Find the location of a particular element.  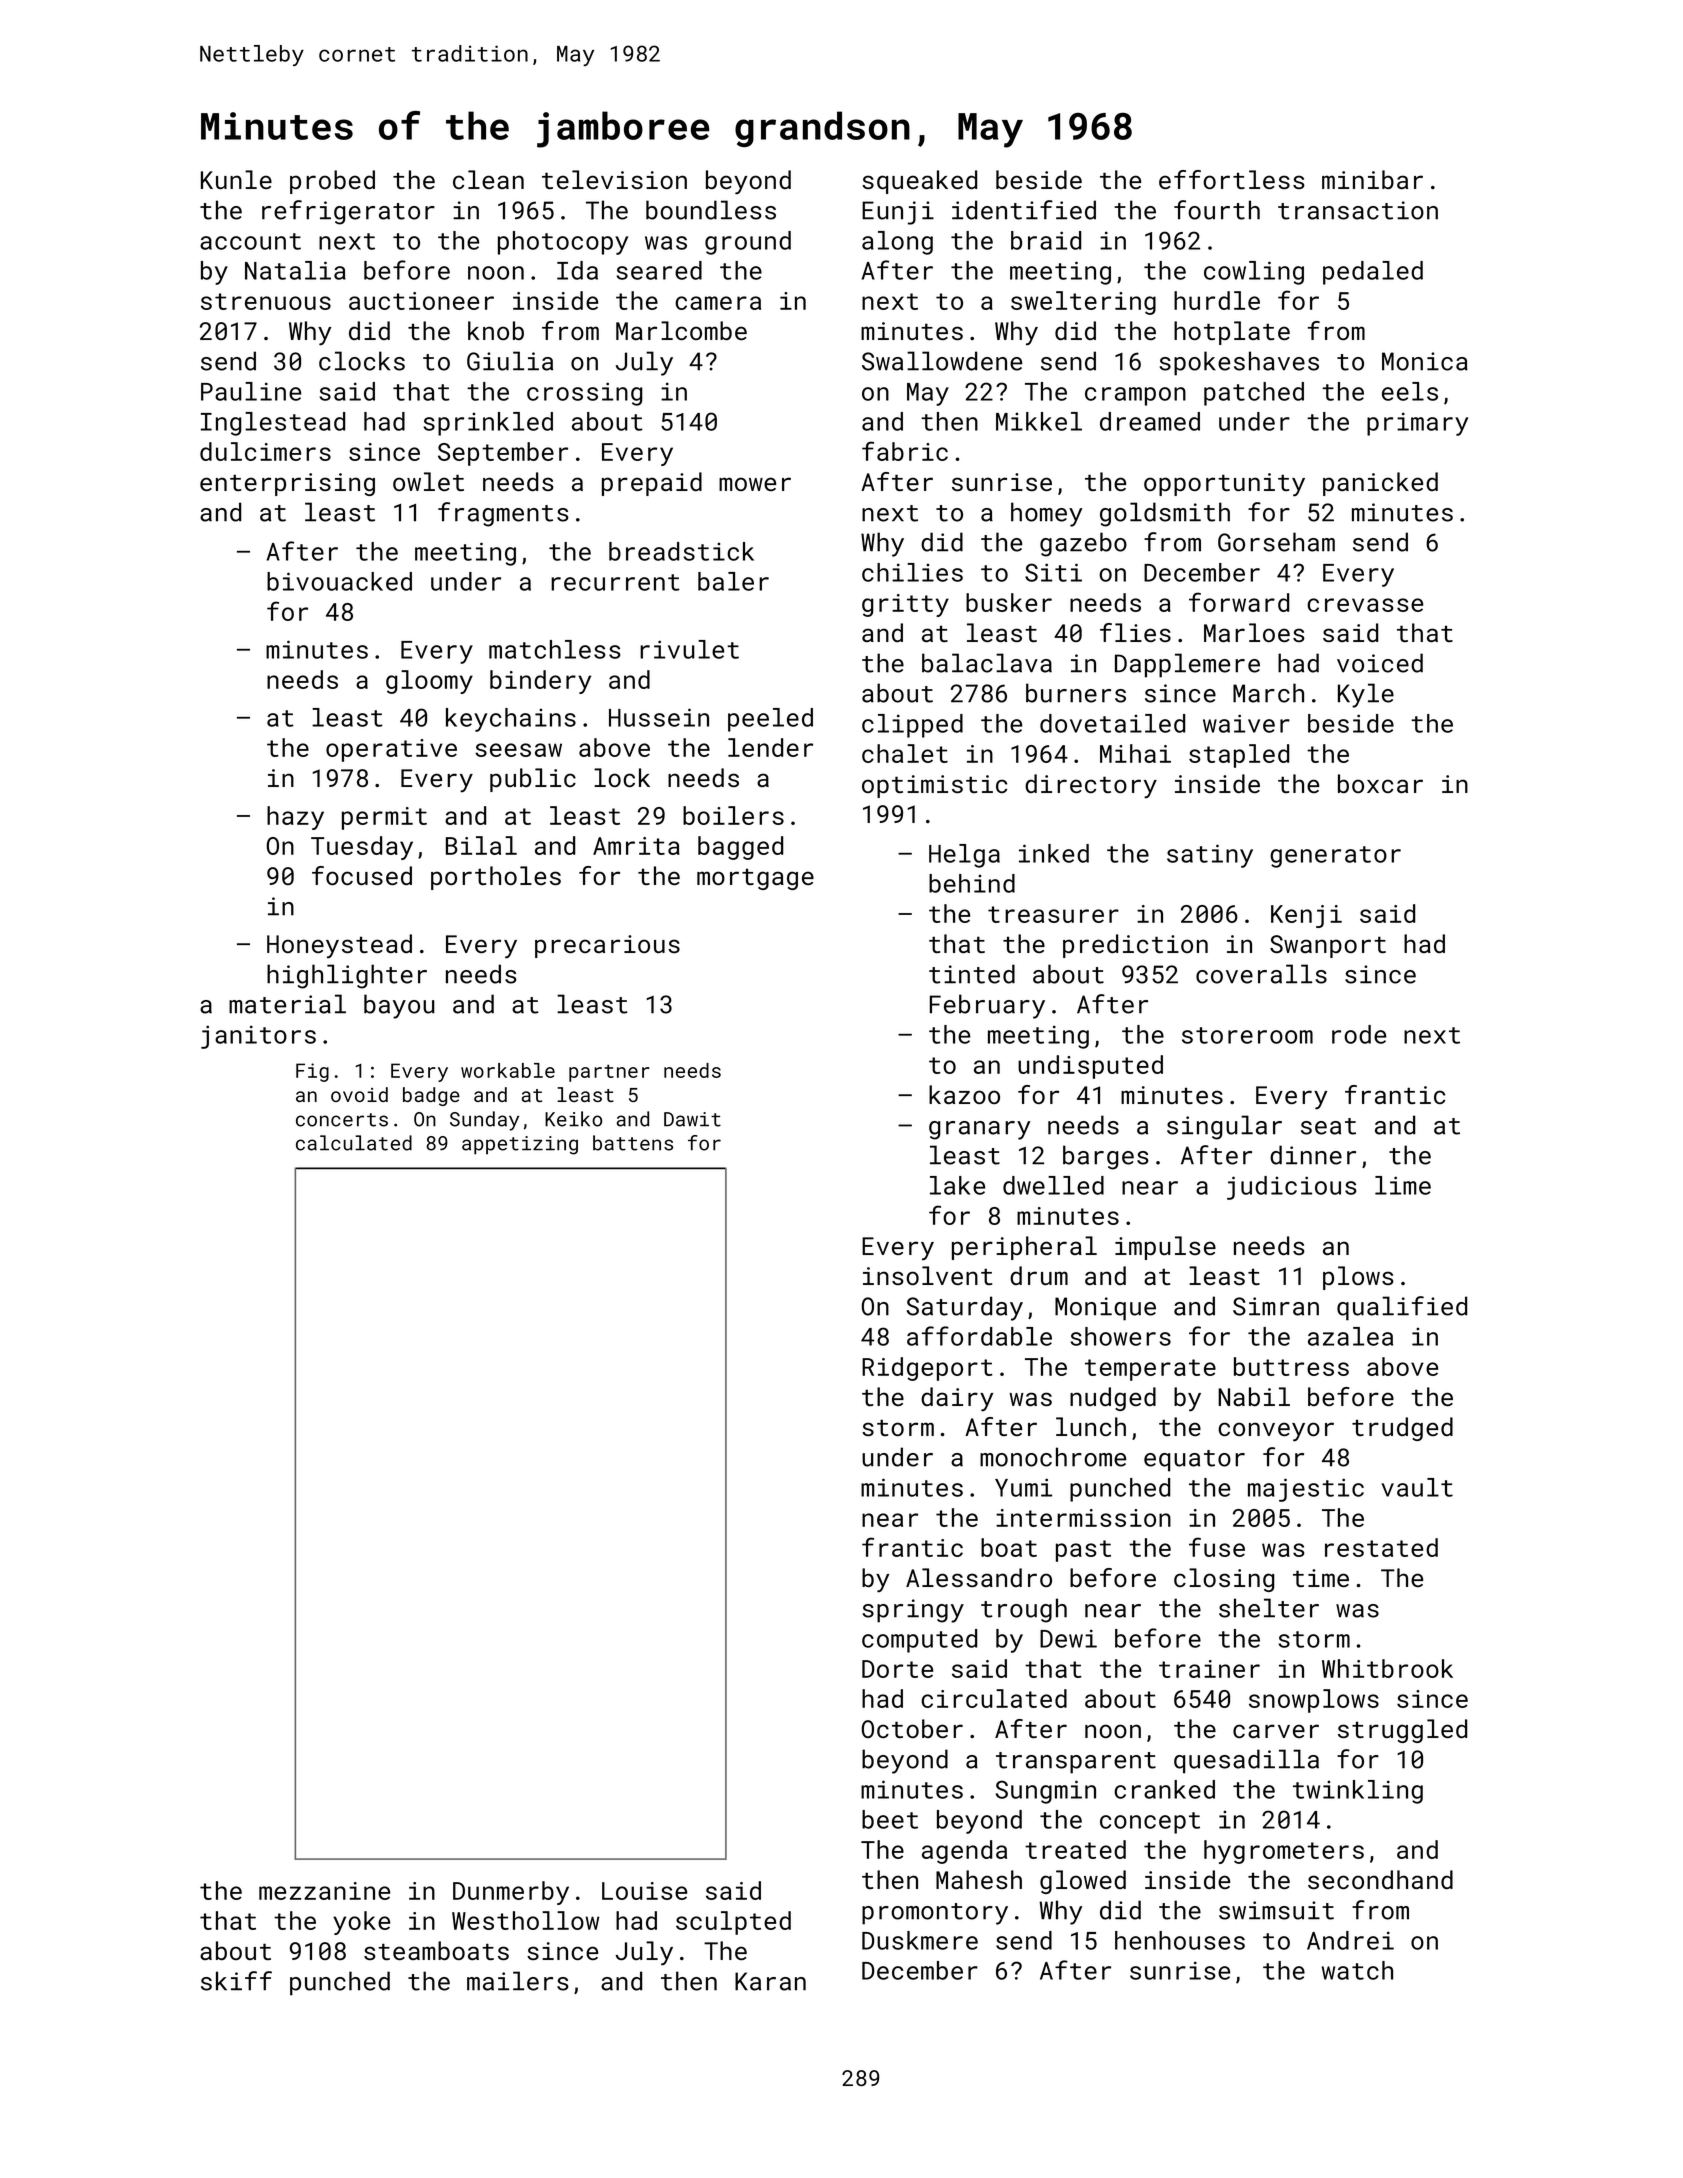

mezzanine is located at coordinates (324, 1891).
